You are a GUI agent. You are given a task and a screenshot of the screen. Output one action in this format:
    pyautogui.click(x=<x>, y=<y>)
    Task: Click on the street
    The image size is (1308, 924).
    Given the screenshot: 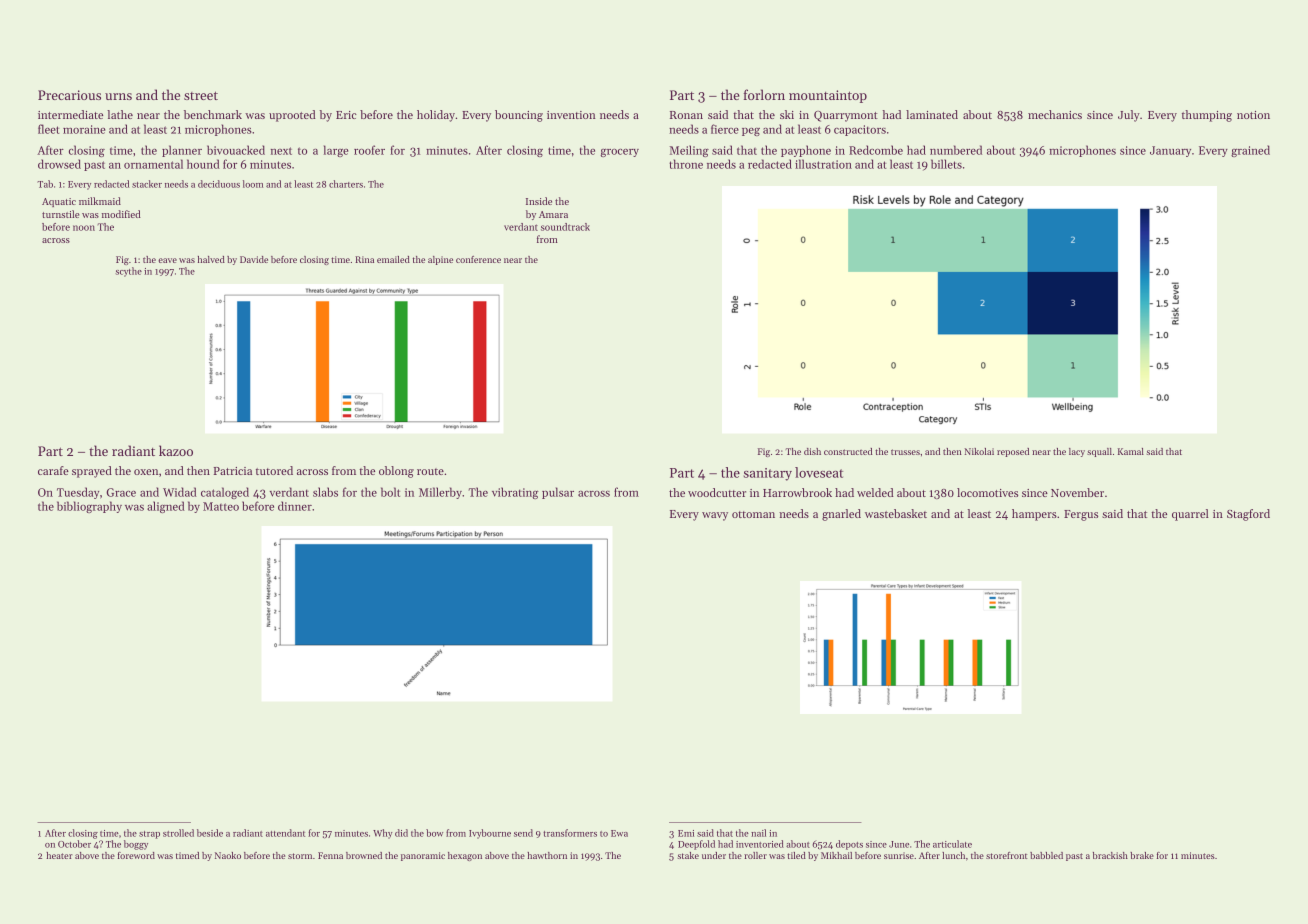 What is the action you would take?
    pyautogui.click(x=201, y=95)
